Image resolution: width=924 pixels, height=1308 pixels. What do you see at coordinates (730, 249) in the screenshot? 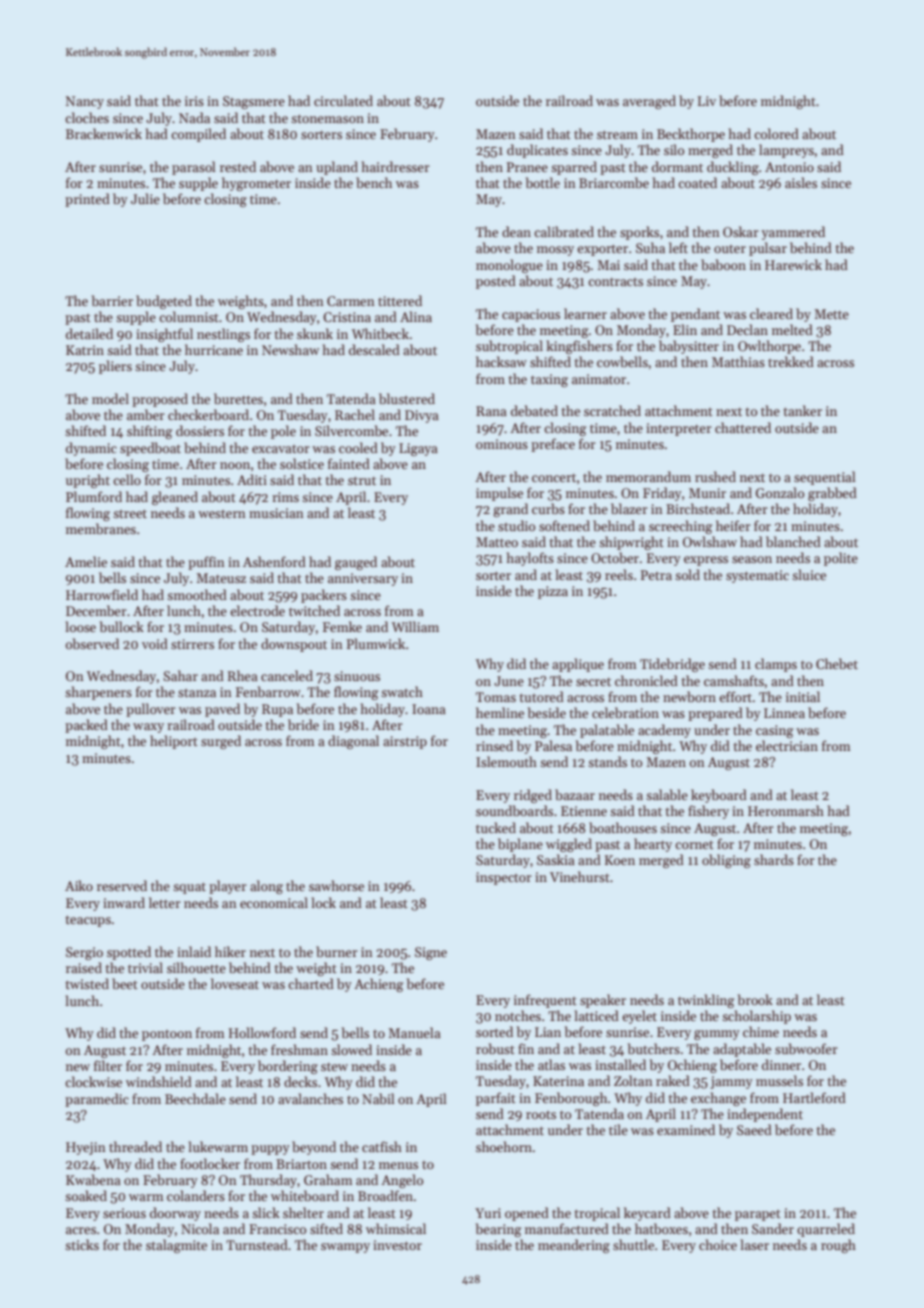
I see `outer` at bounding box center [730, 249].
